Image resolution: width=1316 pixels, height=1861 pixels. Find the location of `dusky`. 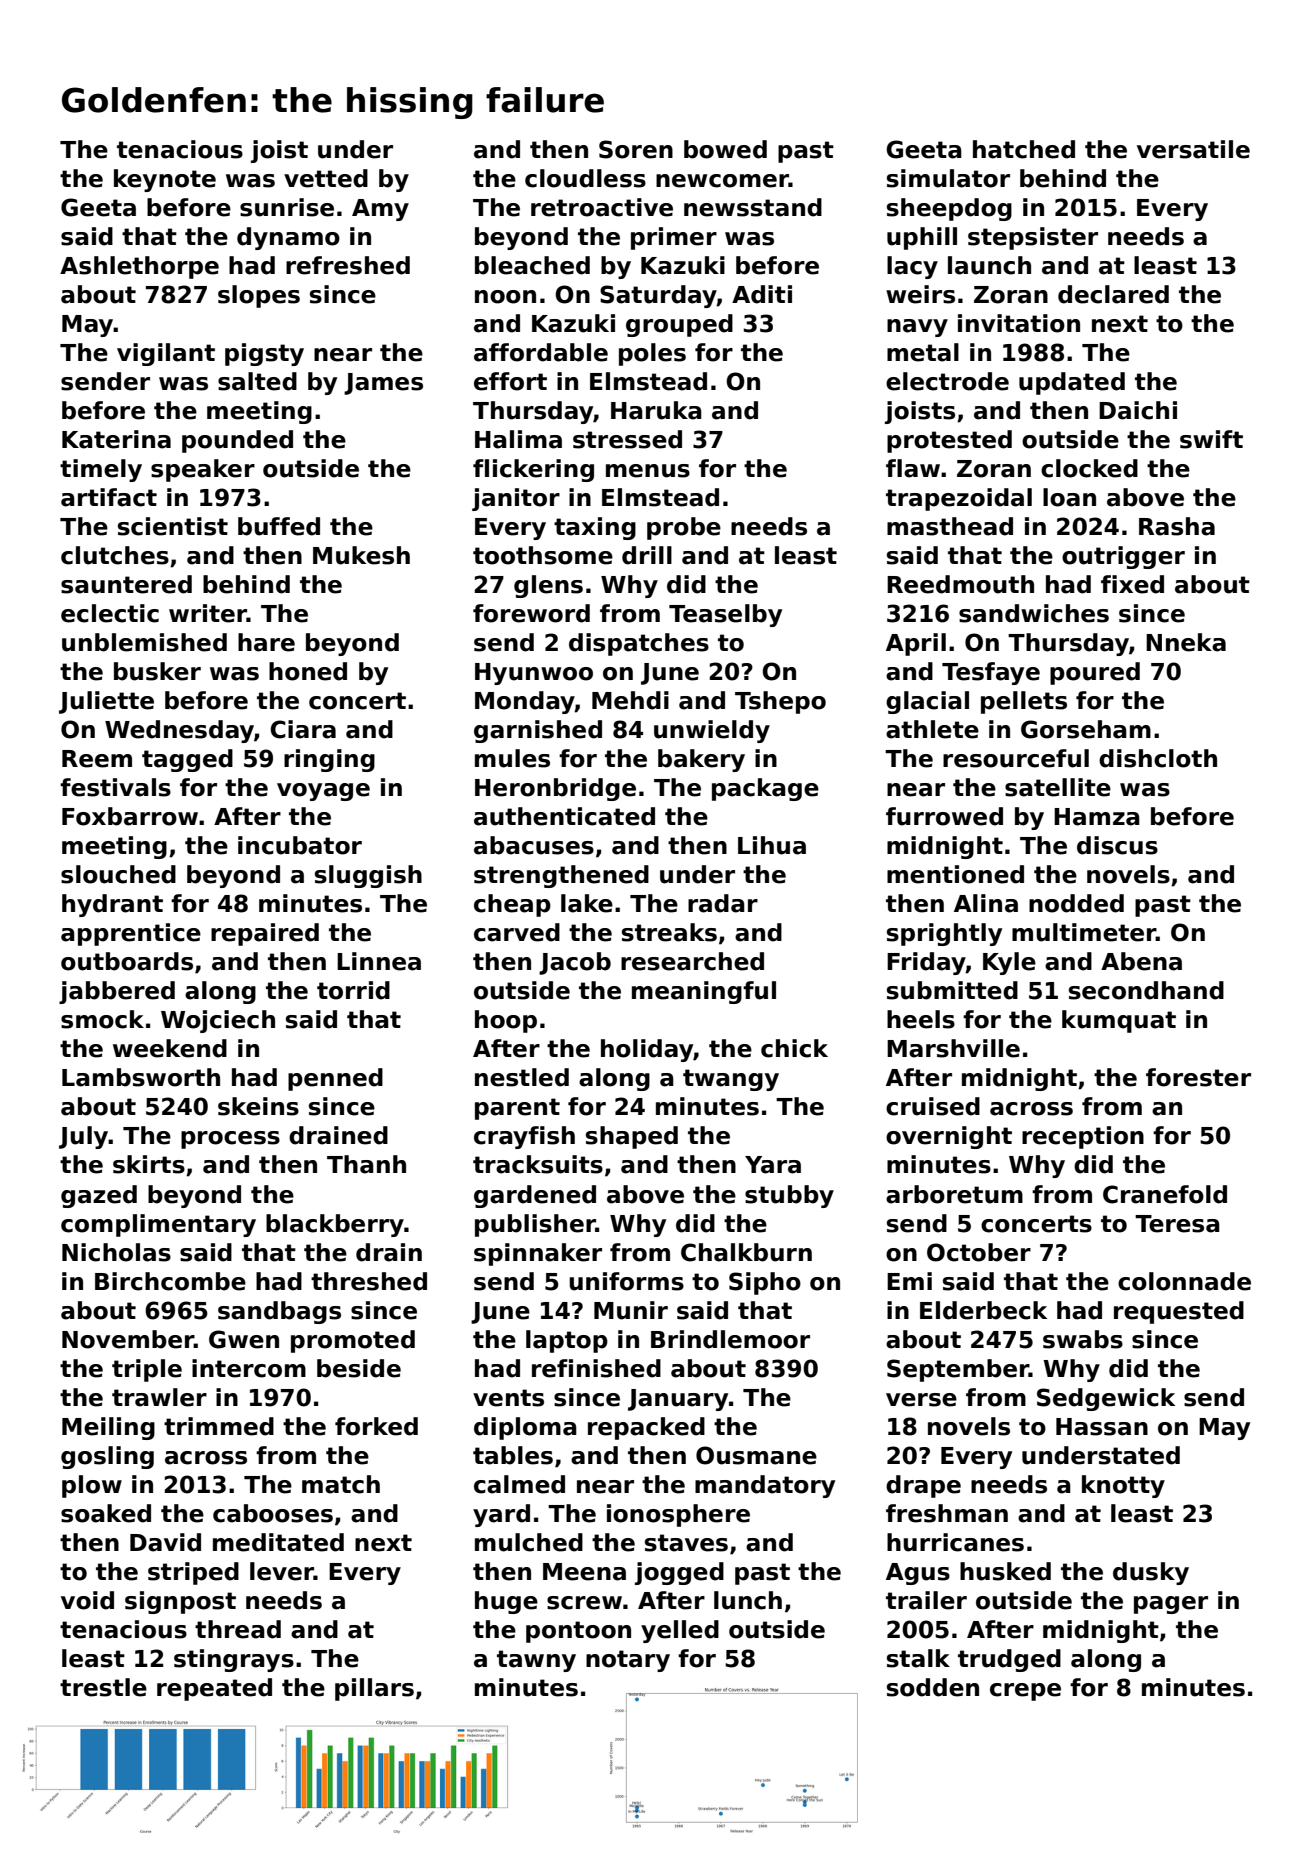

dusky is located at coordinates (1151, 1573).
